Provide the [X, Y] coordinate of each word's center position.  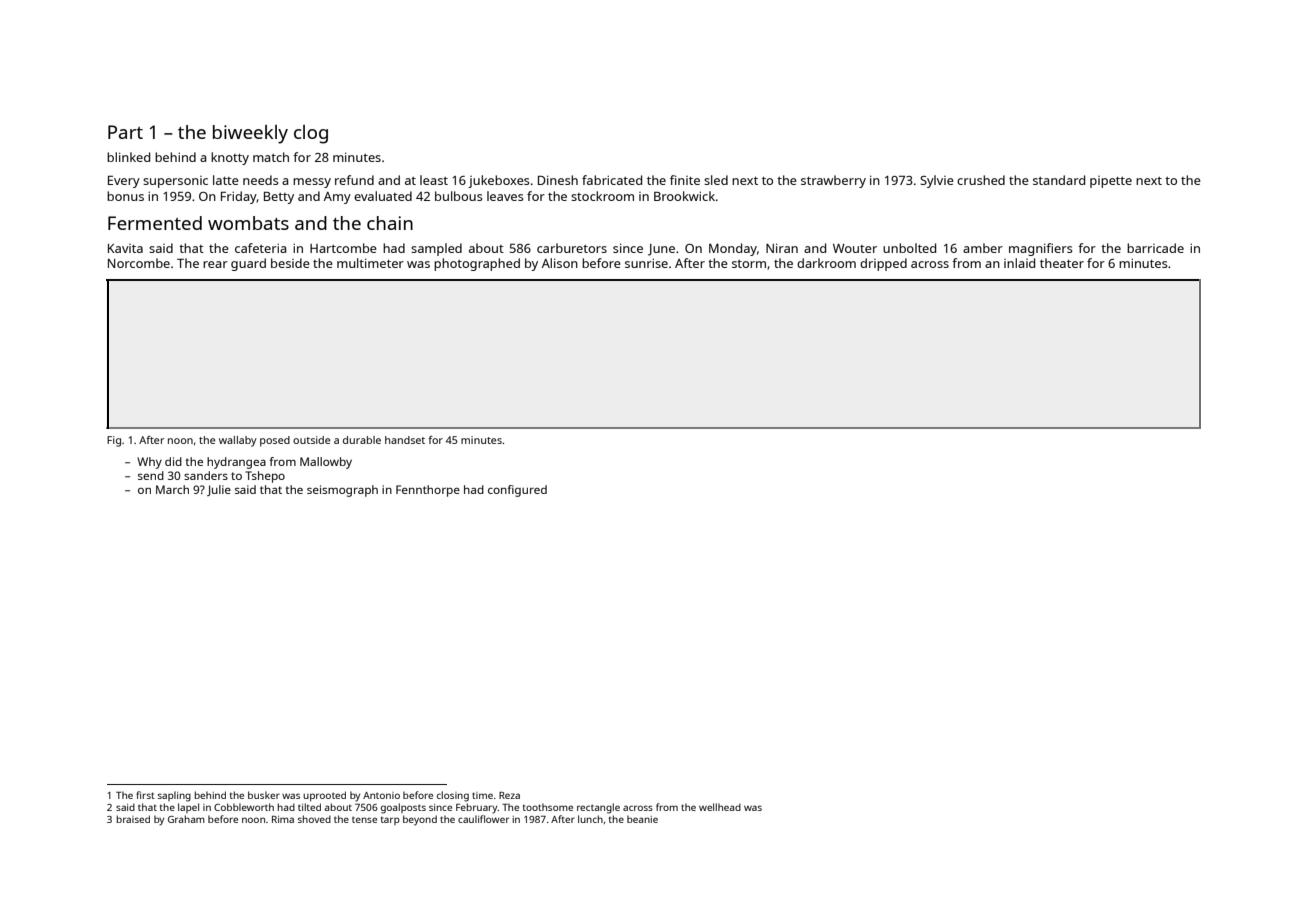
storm [749, 264]
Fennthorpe [428, 491]
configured [517, 491]
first [145, 795]
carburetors [572, 248]
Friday [239, 197]
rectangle [598, 808]
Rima [283, 819]
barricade [1155, 248]
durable [362, 440]
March [172, 489]
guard [248, 264]
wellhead [720, 807]
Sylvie [937, 181]
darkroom [826, 263]
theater [1062, 263]
